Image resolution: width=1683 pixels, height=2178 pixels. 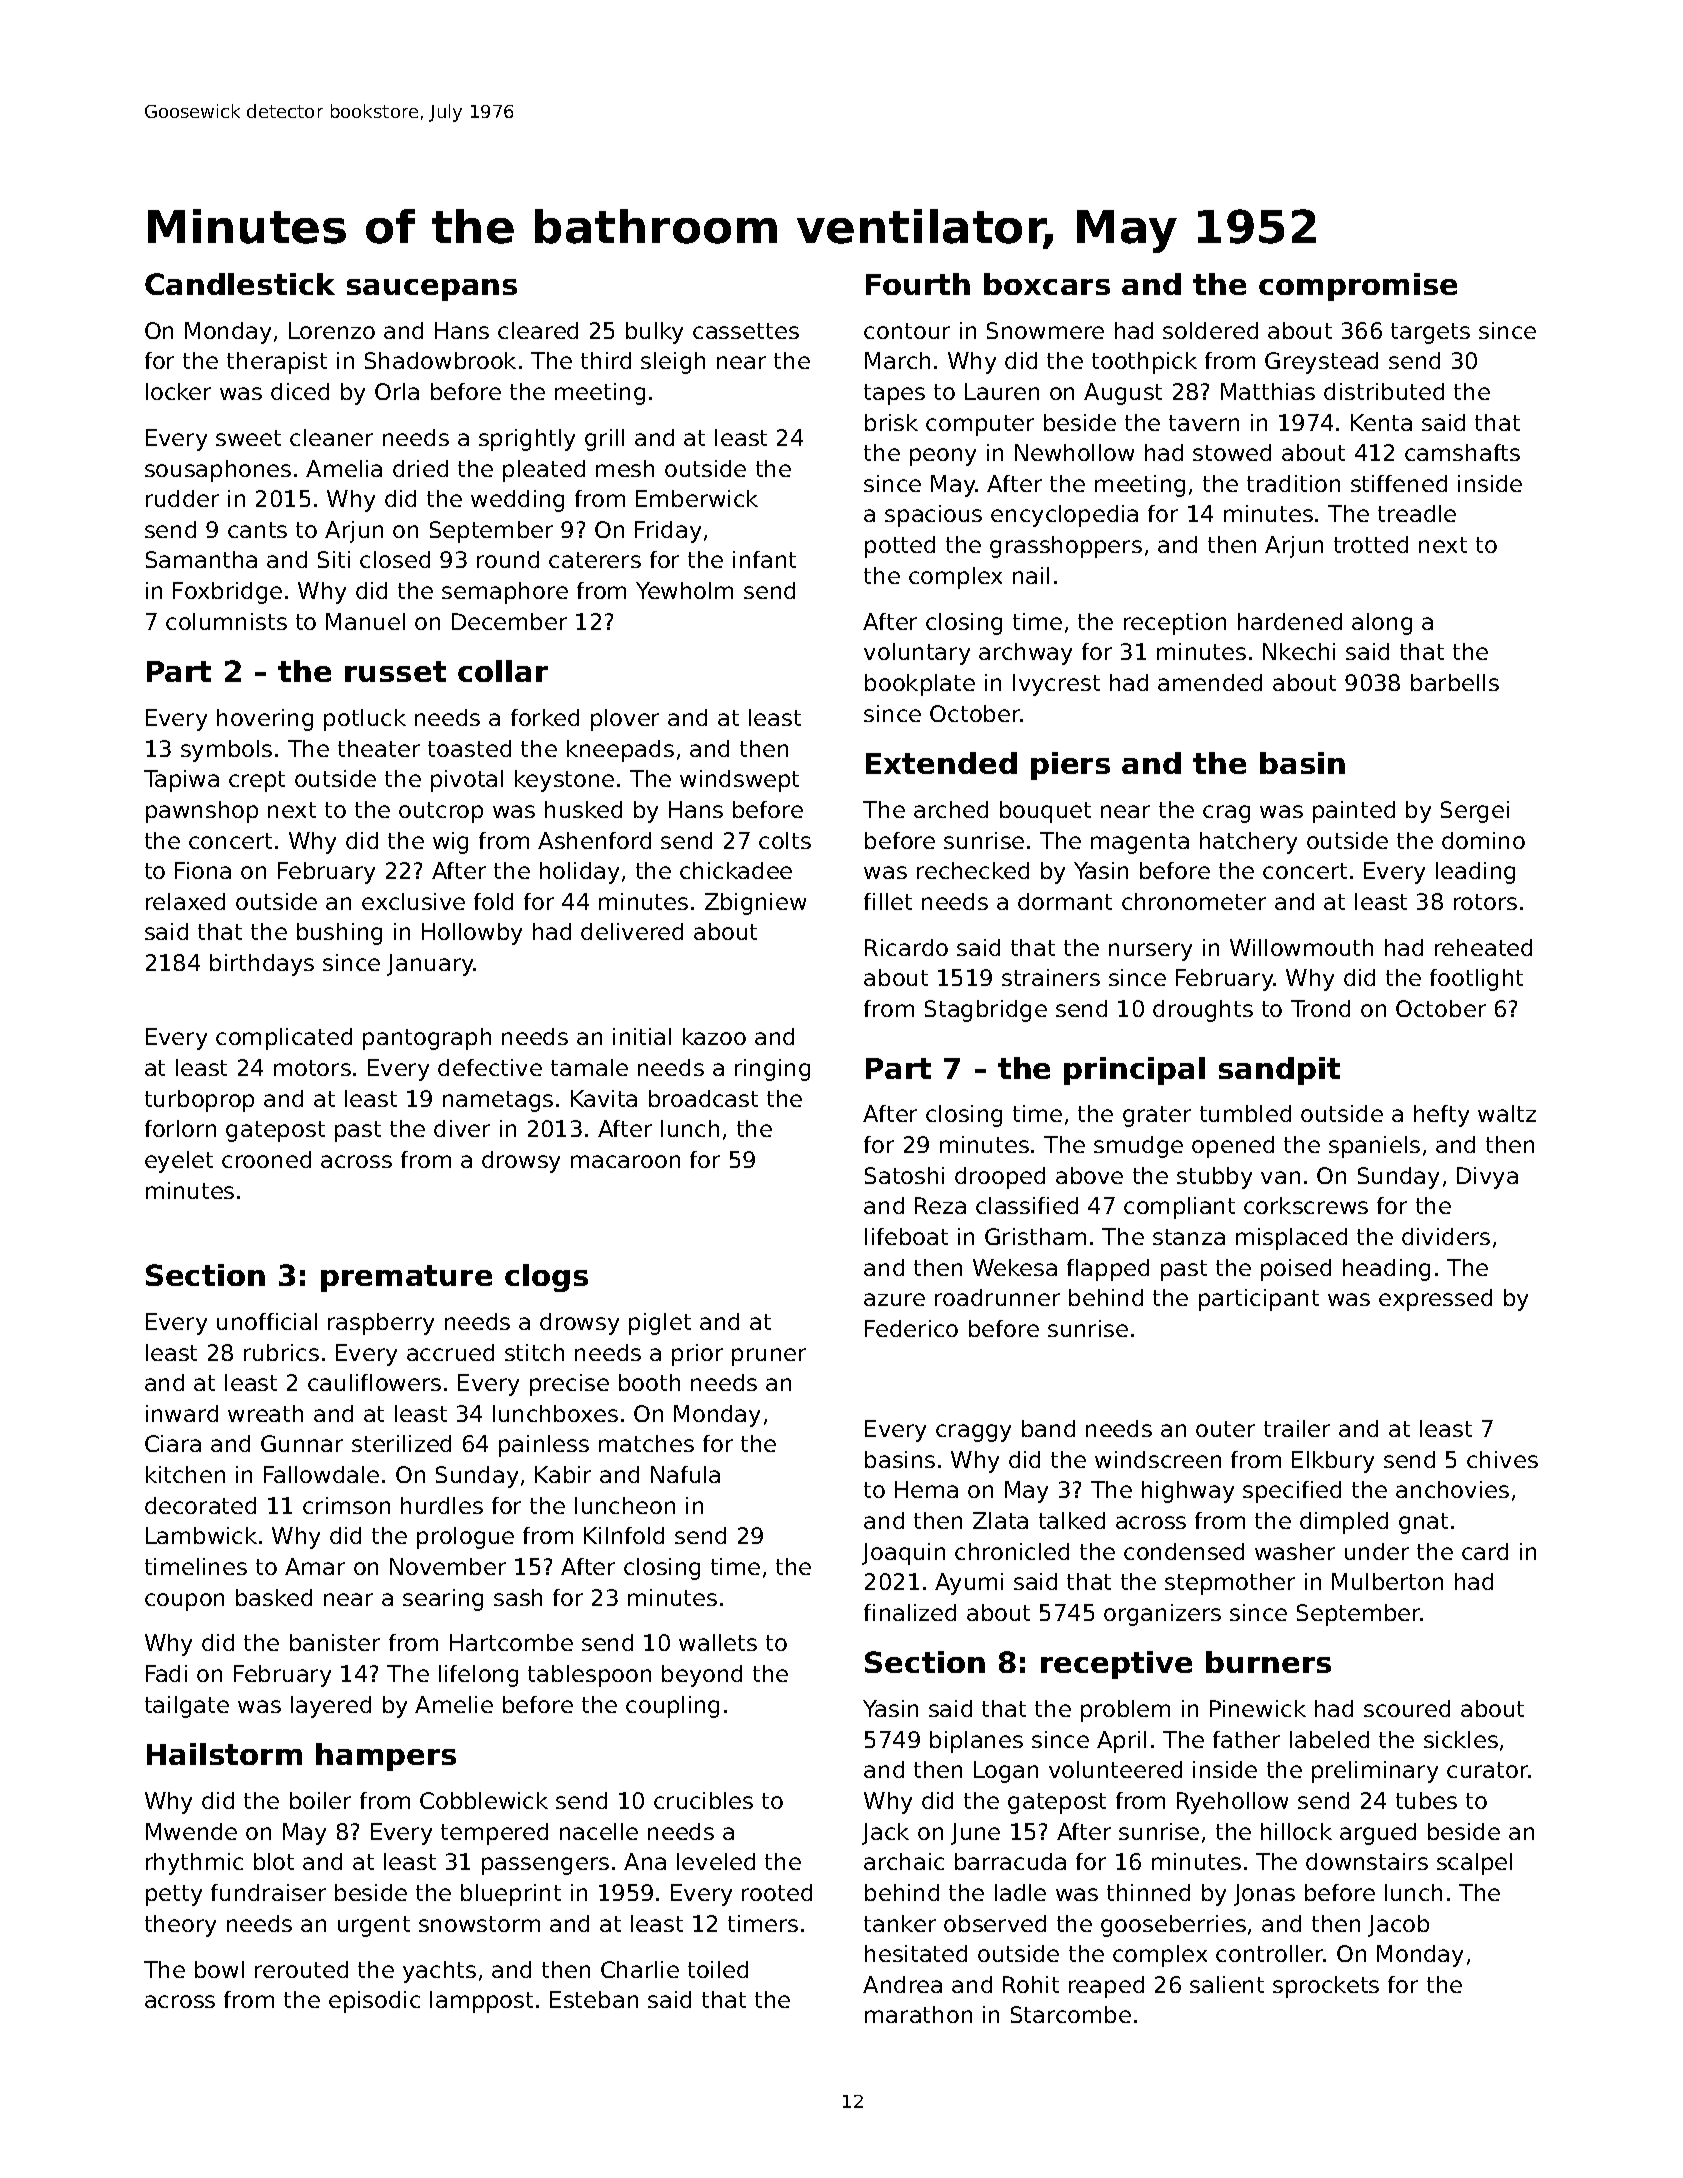 What do you see at coordinates (1299, 651) in the screenshot?
I see `Nkechi` at bounding box center [1299, 651].
